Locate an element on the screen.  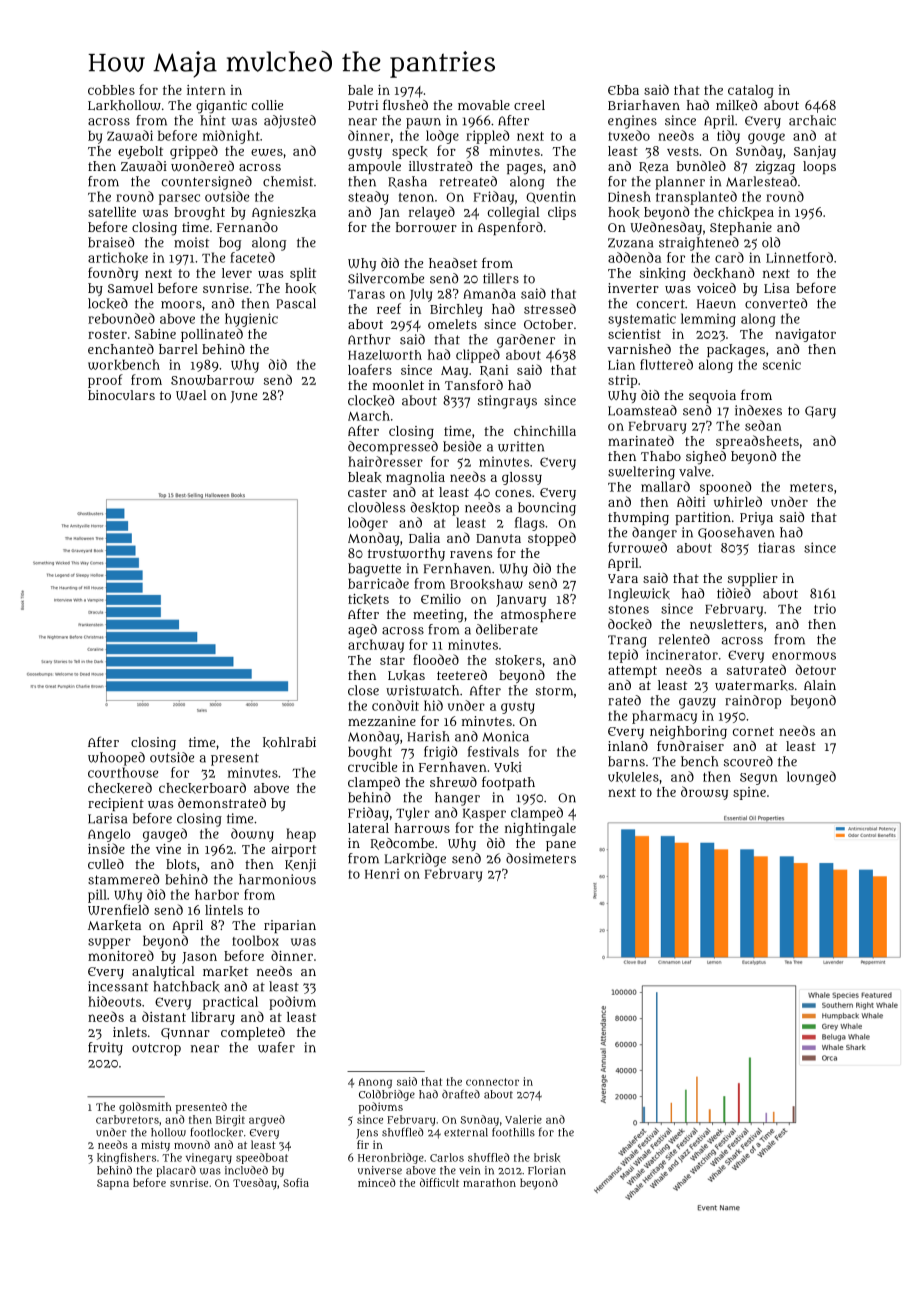
speck is located at coordinates (410, 152).
